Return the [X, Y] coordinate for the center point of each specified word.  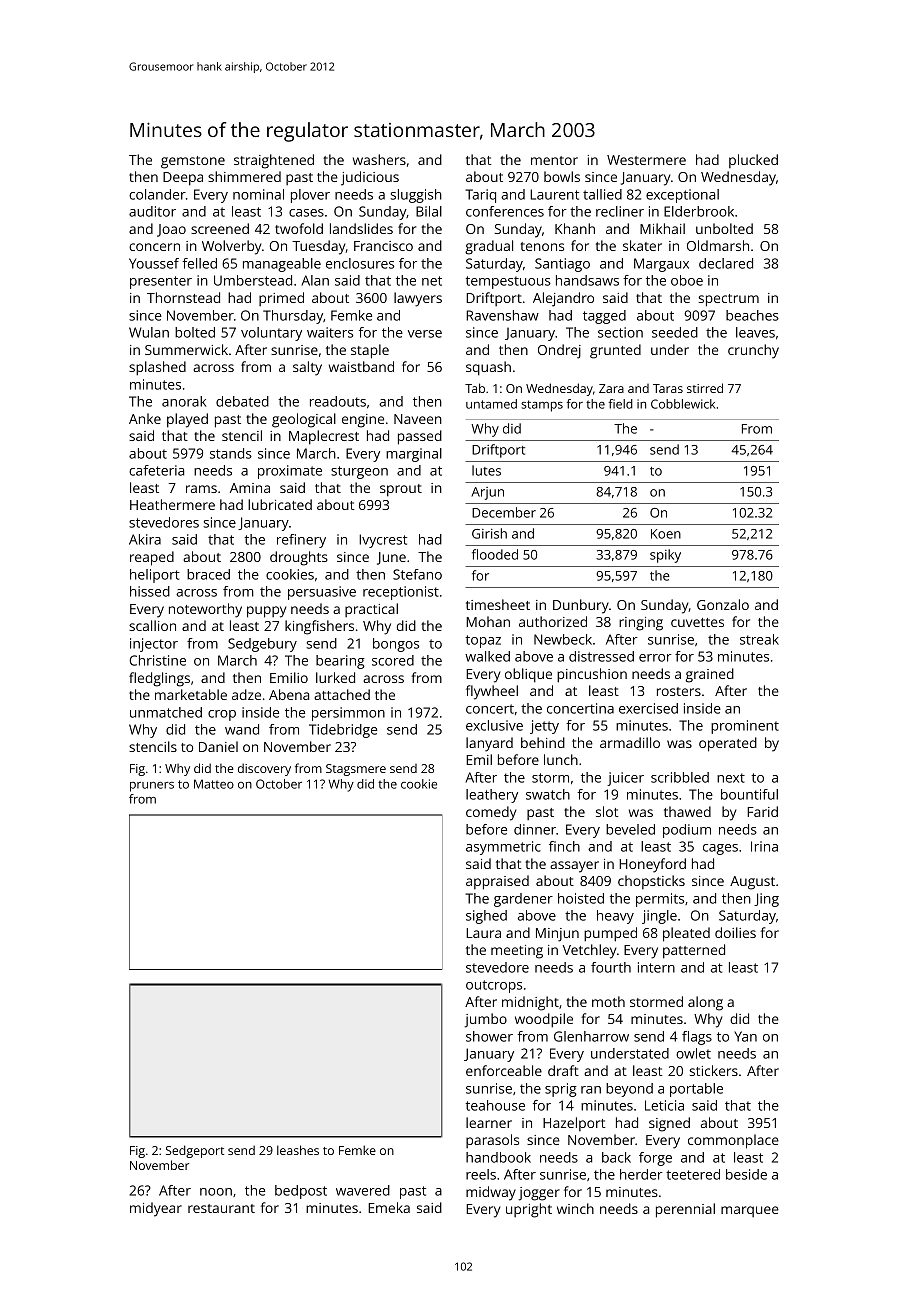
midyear [156, 1209]
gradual [489, 247]
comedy [491, 813]
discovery [264, 769]
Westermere [646, 160]
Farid [762, 811]
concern [154, 247]
